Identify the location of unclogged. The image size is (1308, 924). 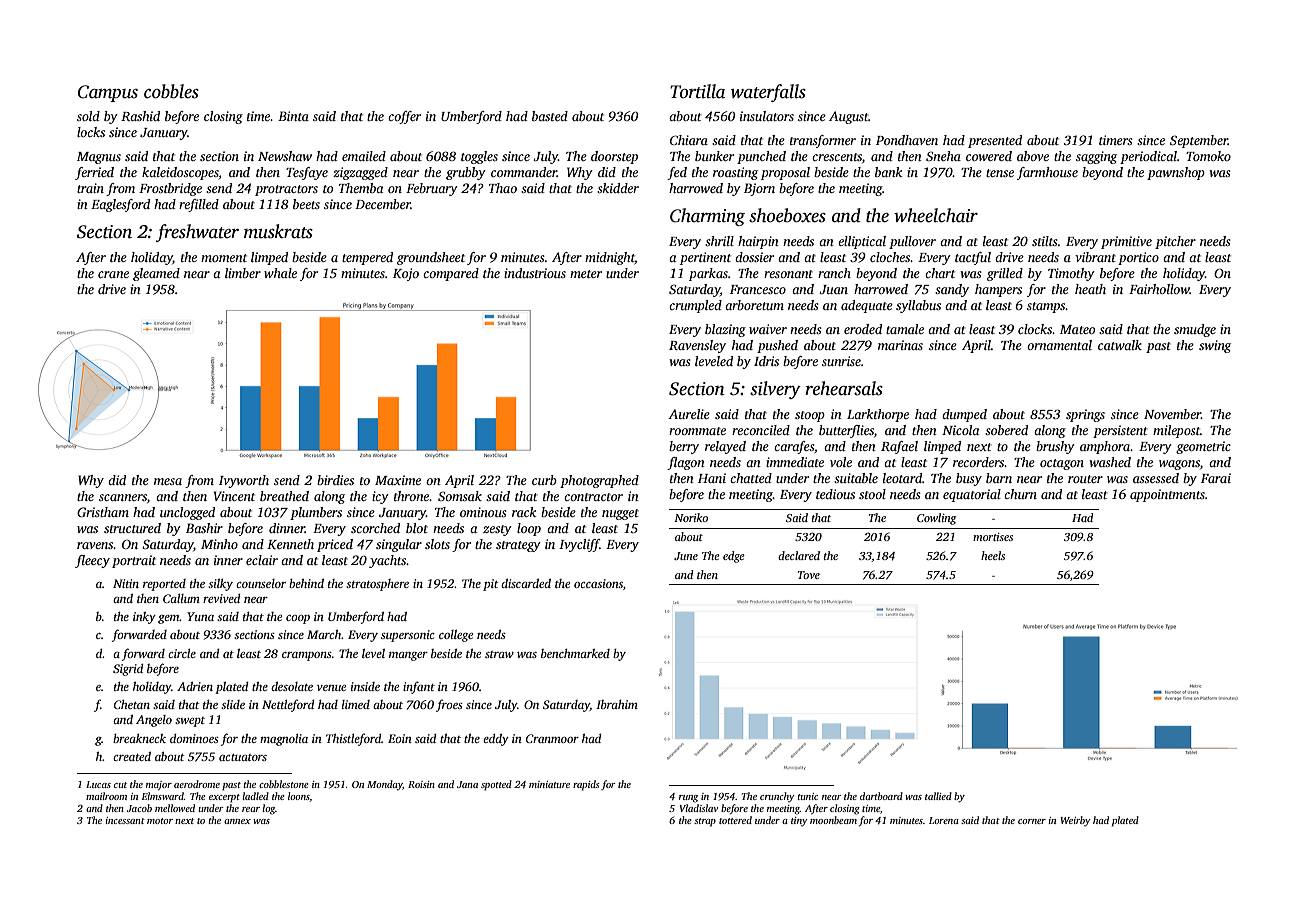
(187, 513).
